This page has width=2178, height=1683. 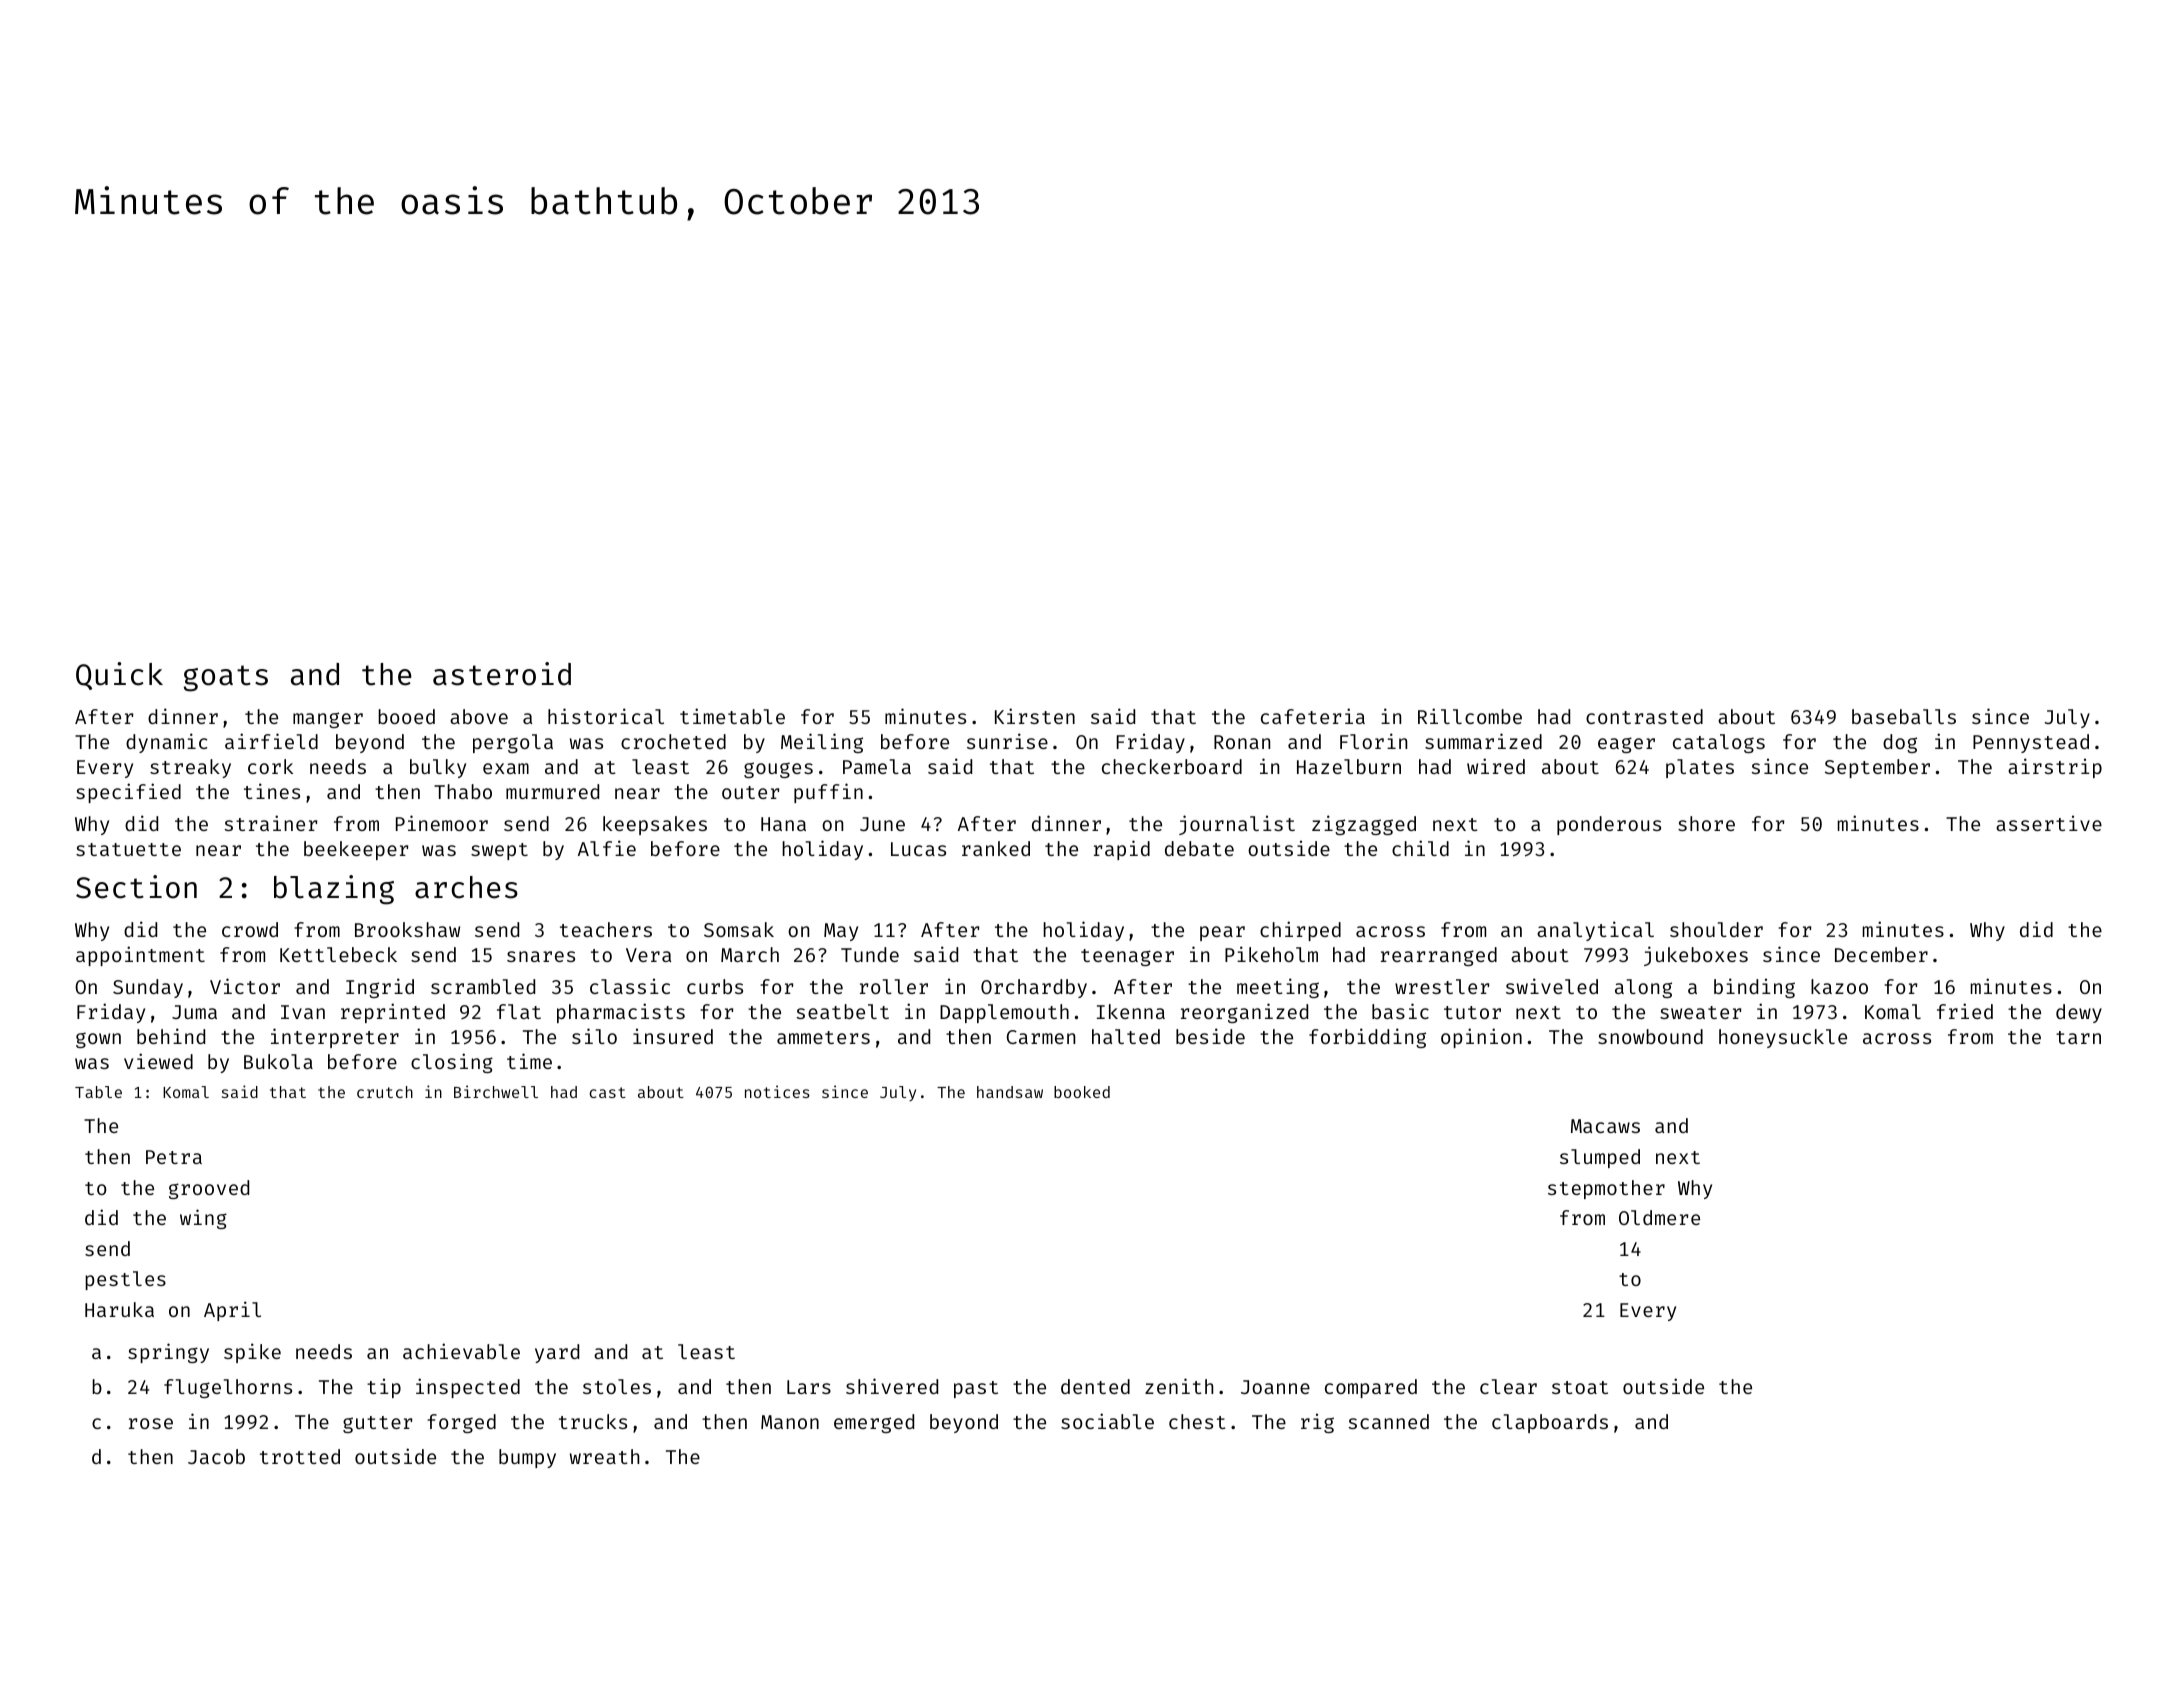 What do you see at coordinates (882, 824) in the page?
I see `June` at bounding box center [882, 824].
